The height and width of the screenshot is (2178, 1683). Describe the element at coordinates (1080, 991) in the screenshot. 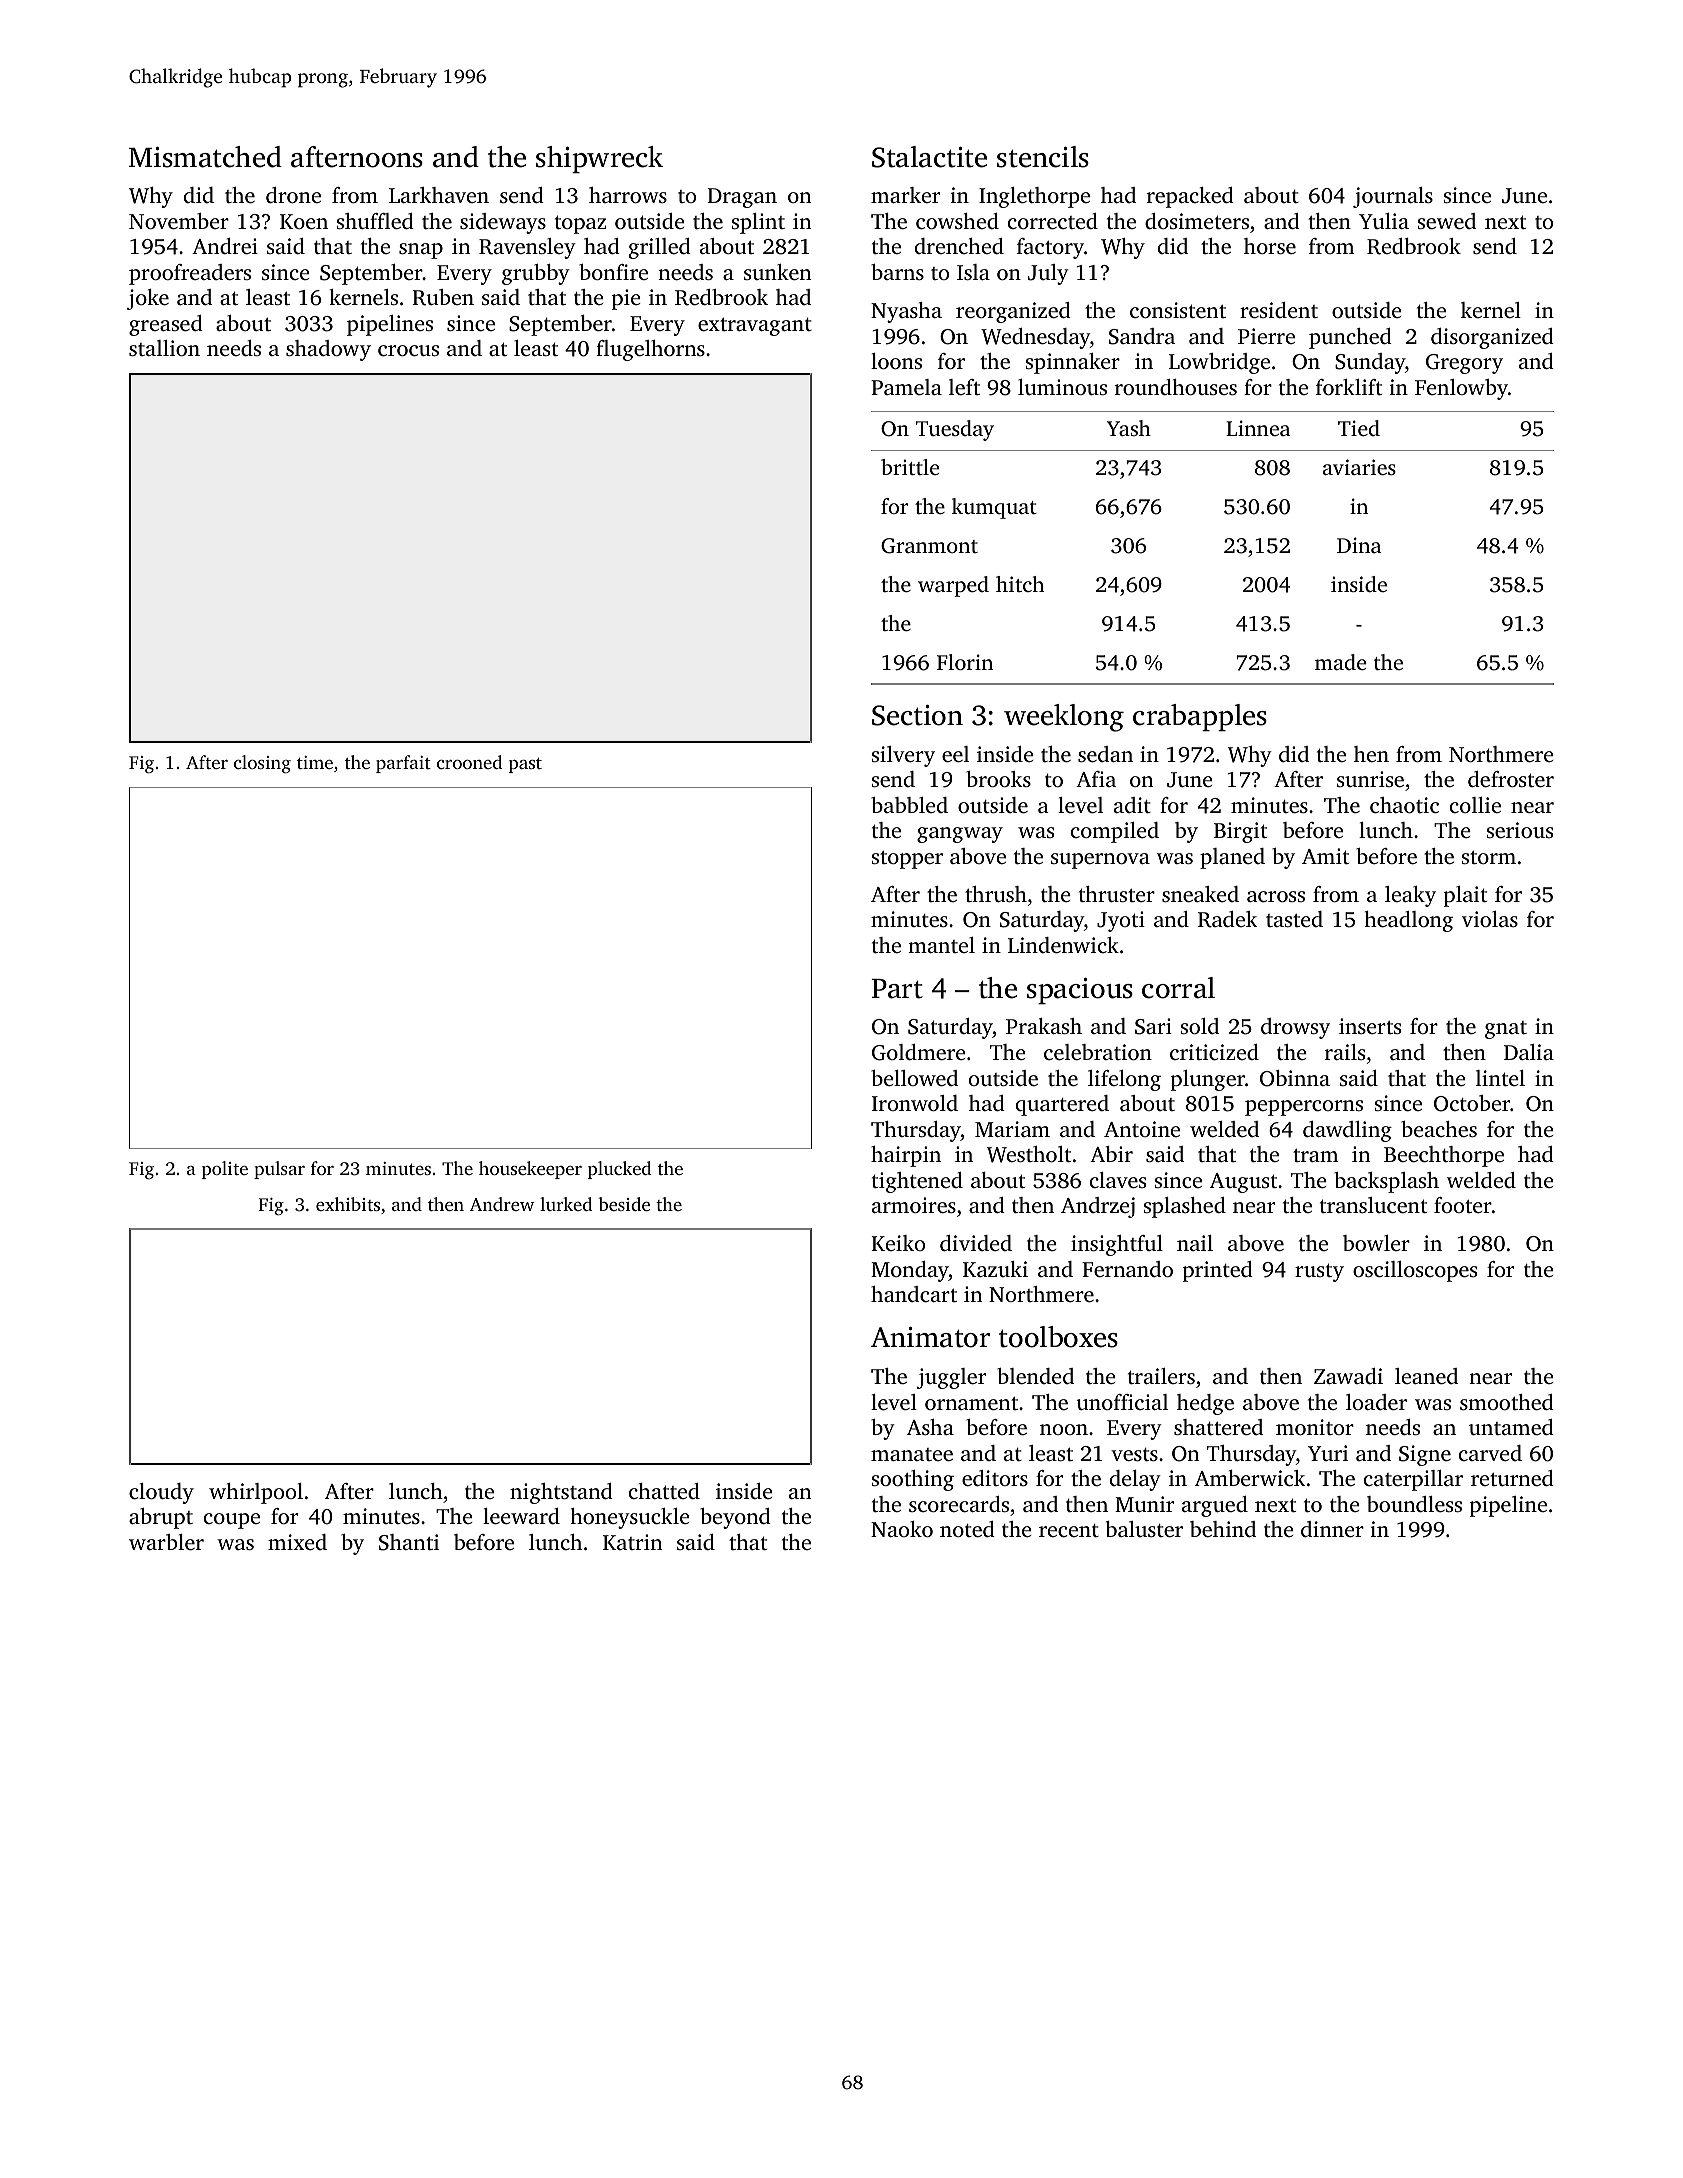

I see `spacious` at that location.
